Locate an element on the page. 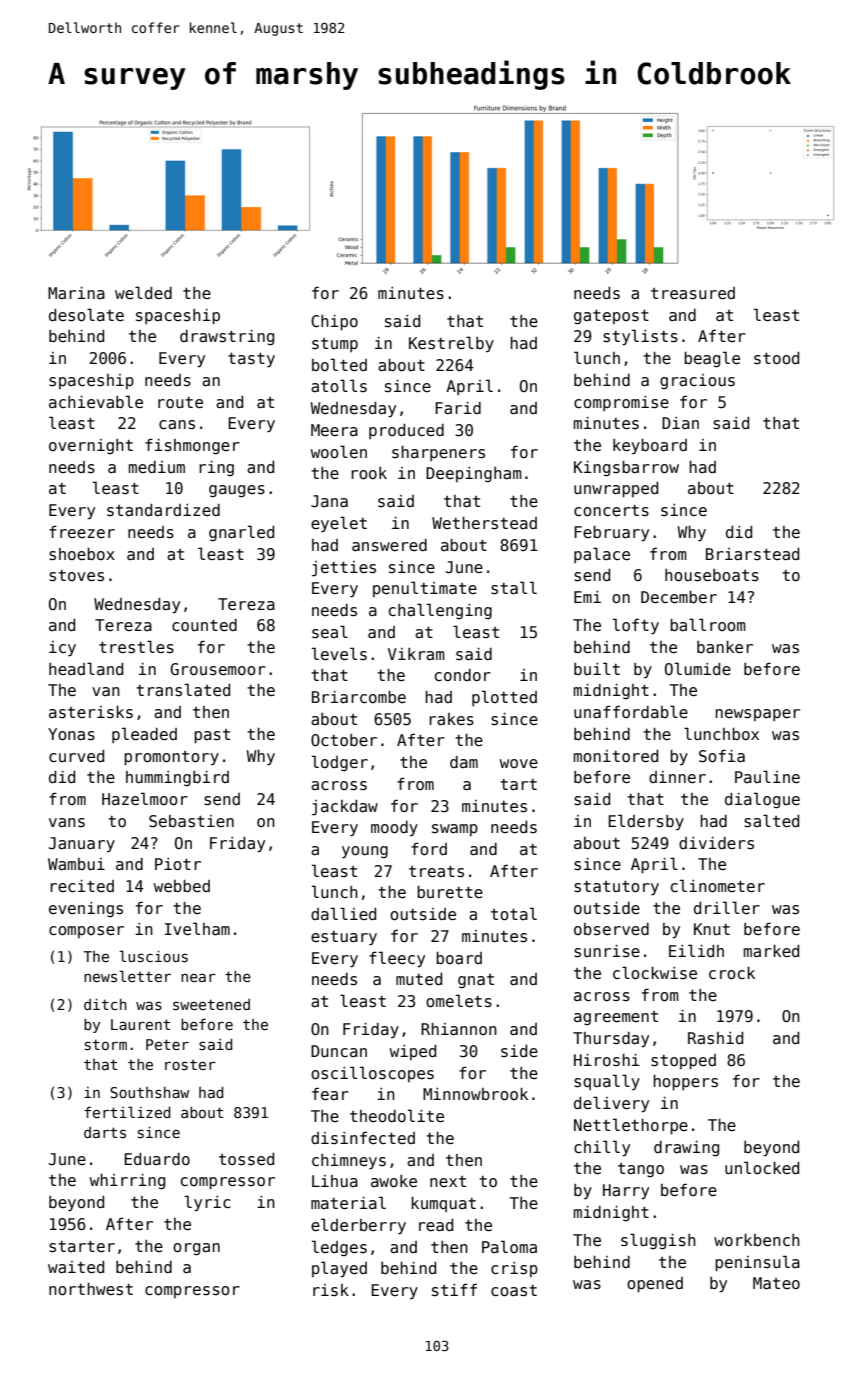  coast is located at coordinates (514, 1291).
